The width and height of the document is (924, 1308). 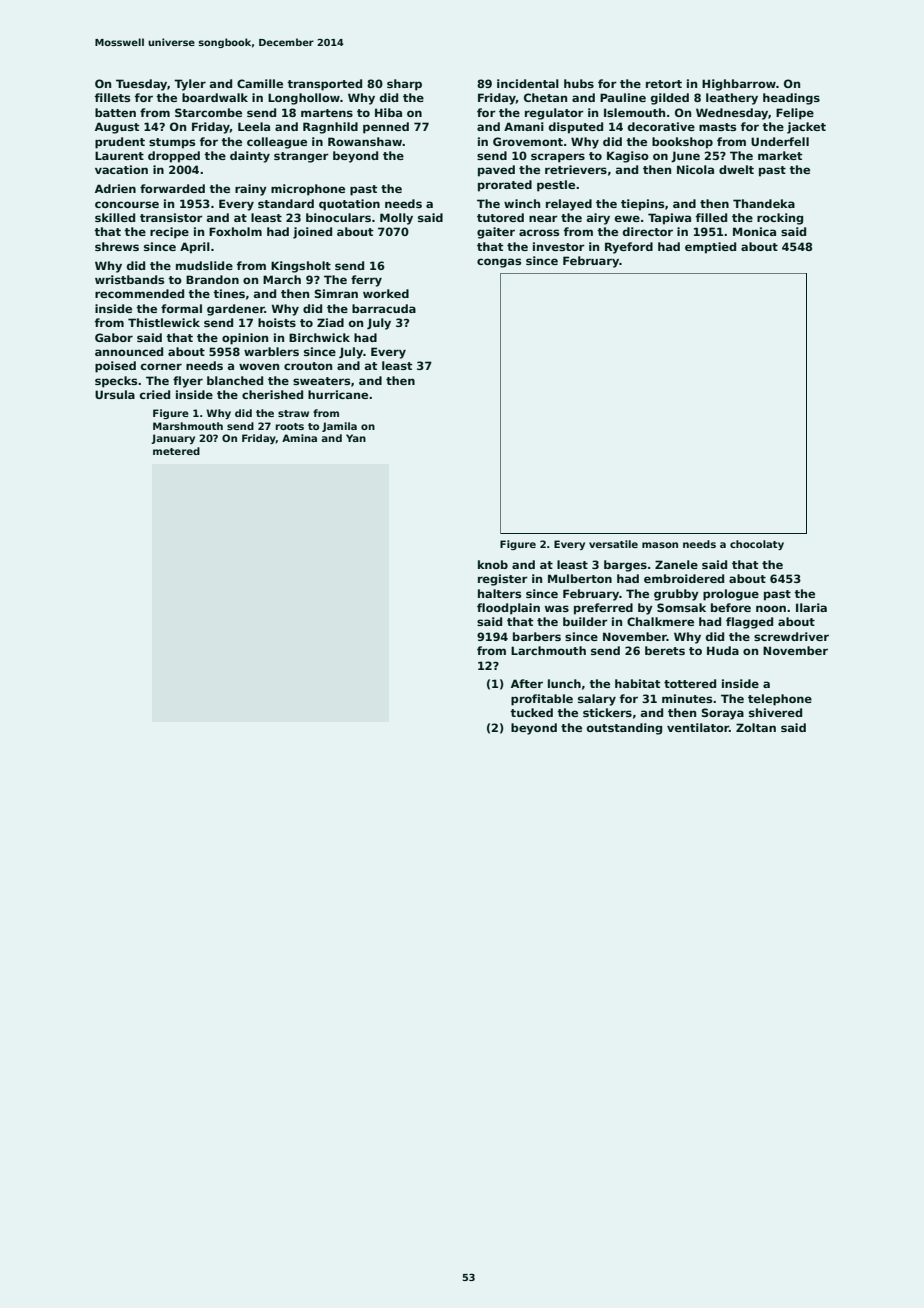 I want to click on paved, so click(x=496, y=171).
